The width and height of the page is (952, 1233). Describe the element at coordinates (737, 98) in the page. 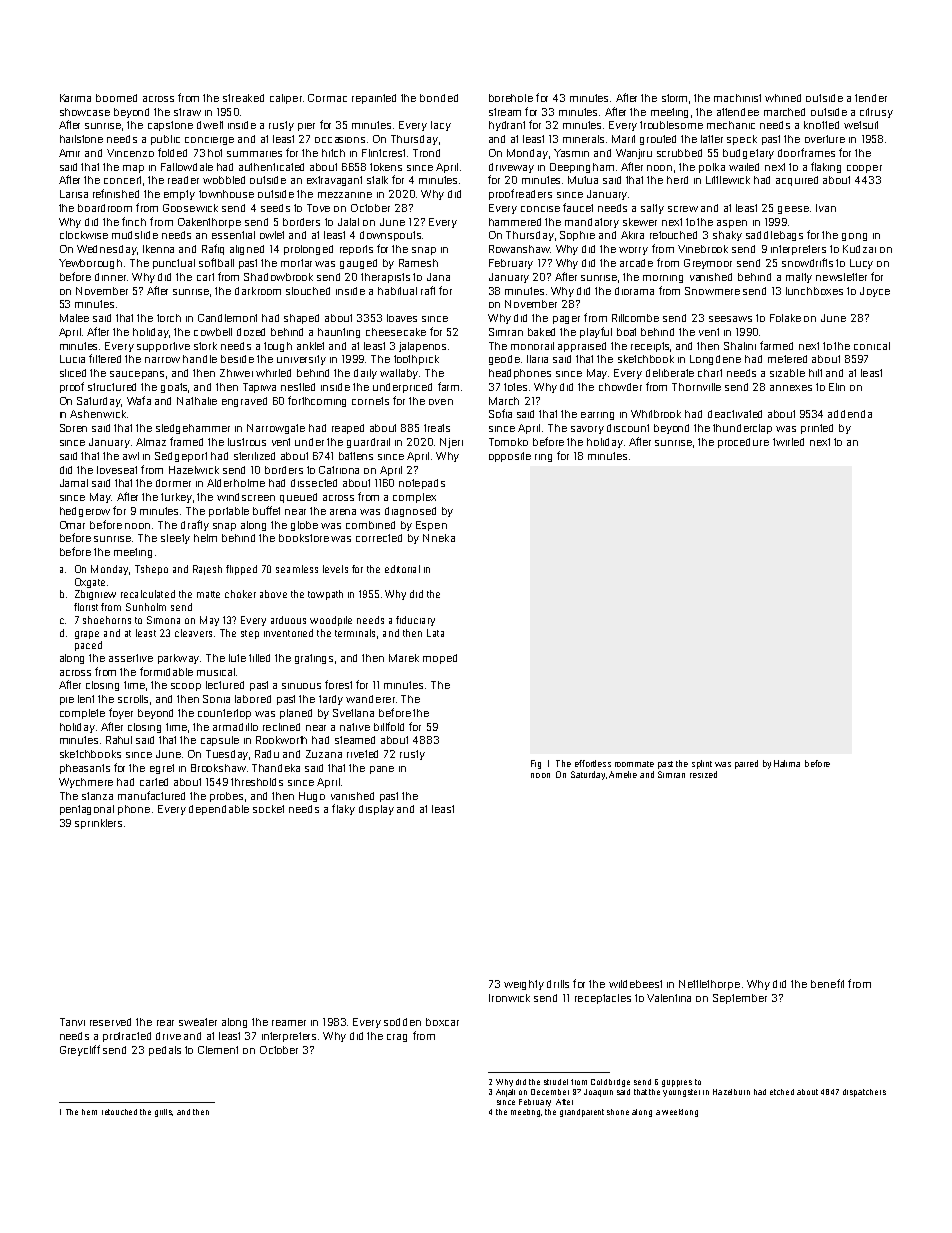

I see `machinist` at that location.
